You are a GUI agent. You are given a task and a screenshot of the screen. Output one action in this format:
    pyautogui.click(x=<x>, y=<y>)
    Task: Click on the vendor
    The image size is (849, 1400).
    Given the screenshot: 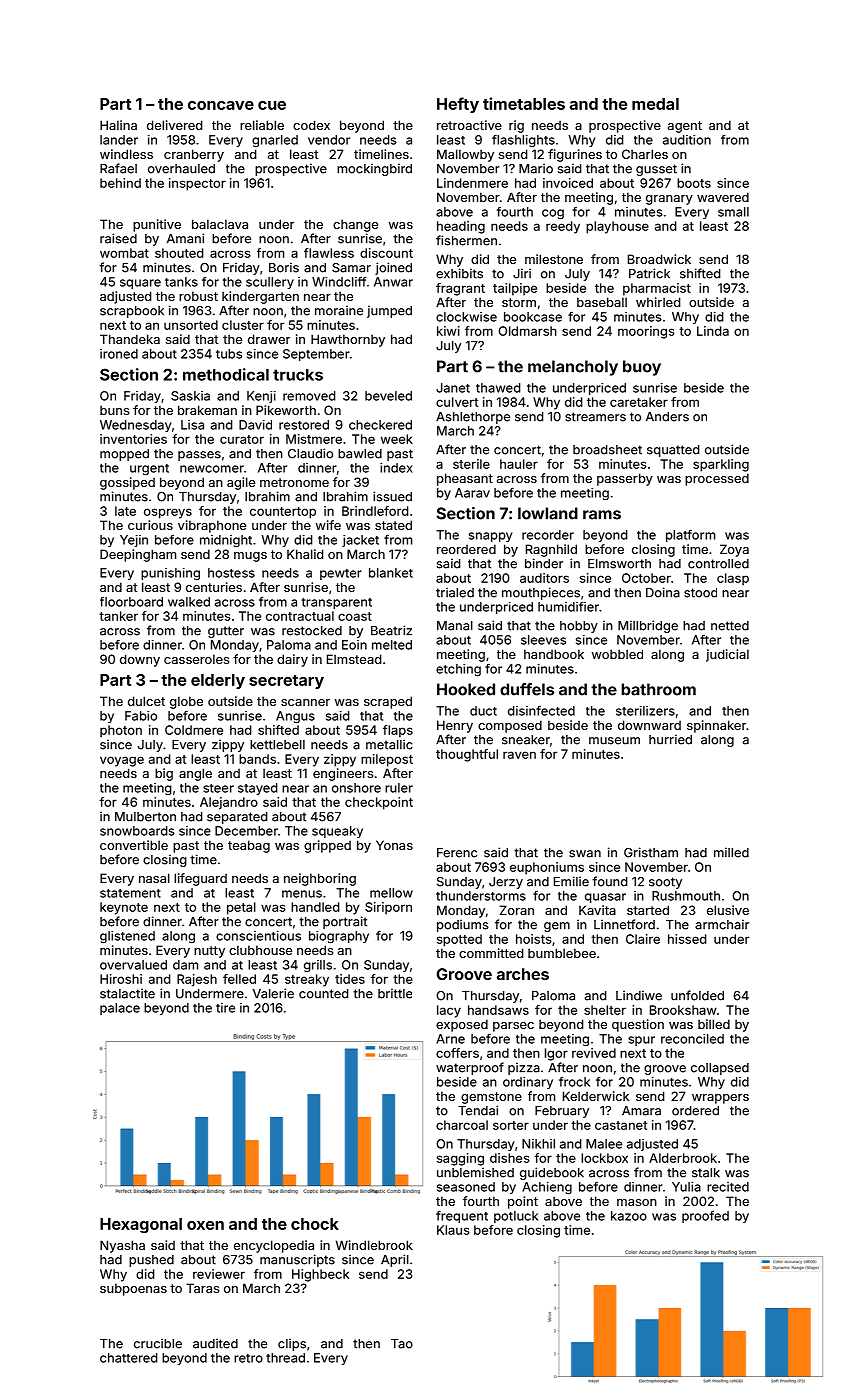 What is the action you would take?
    pyautogui.click(x=329, y=140)
